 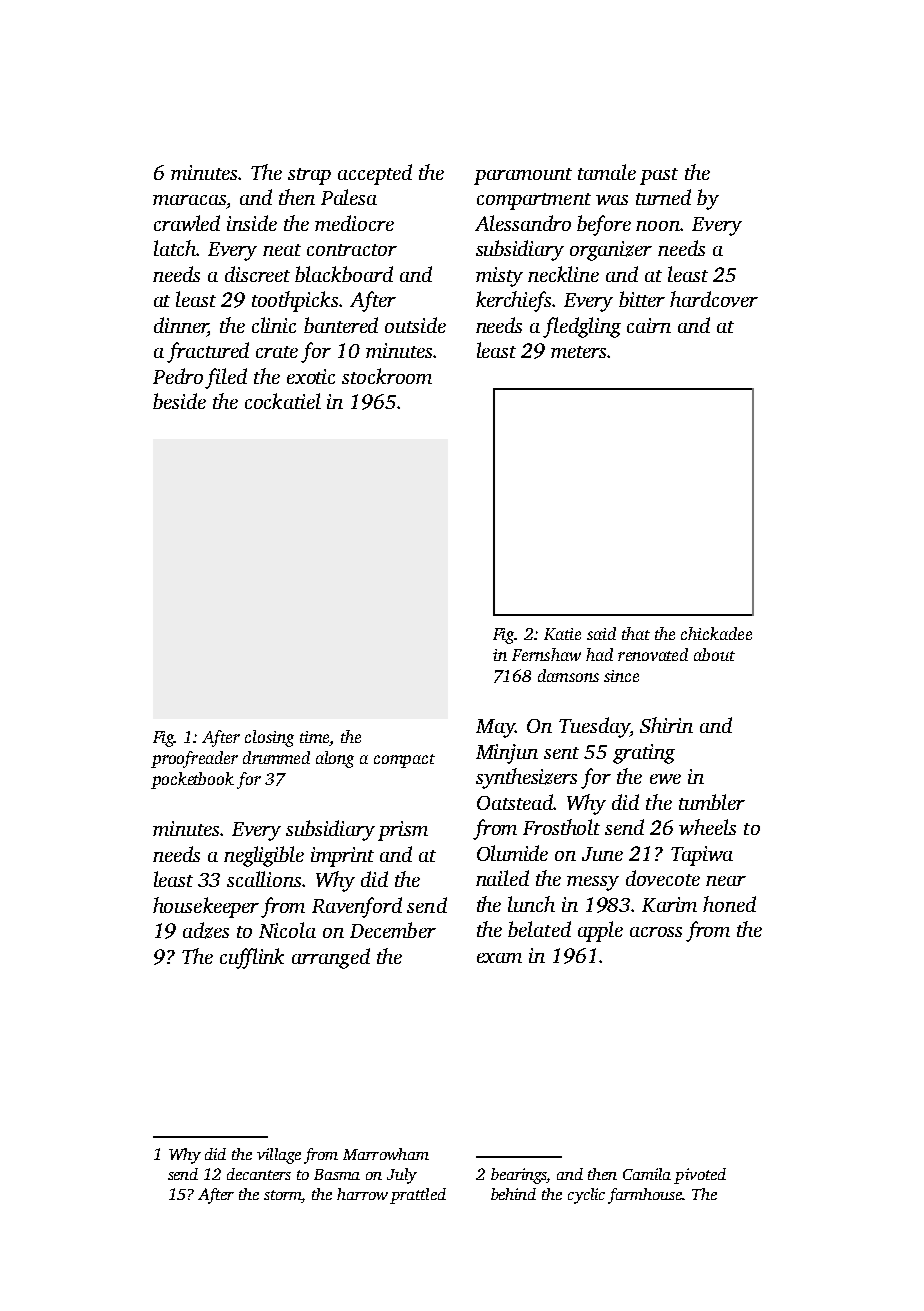 What do you see at coordinates (656, 932) in the document?
I see `across` at bounding box center [656, 932].
